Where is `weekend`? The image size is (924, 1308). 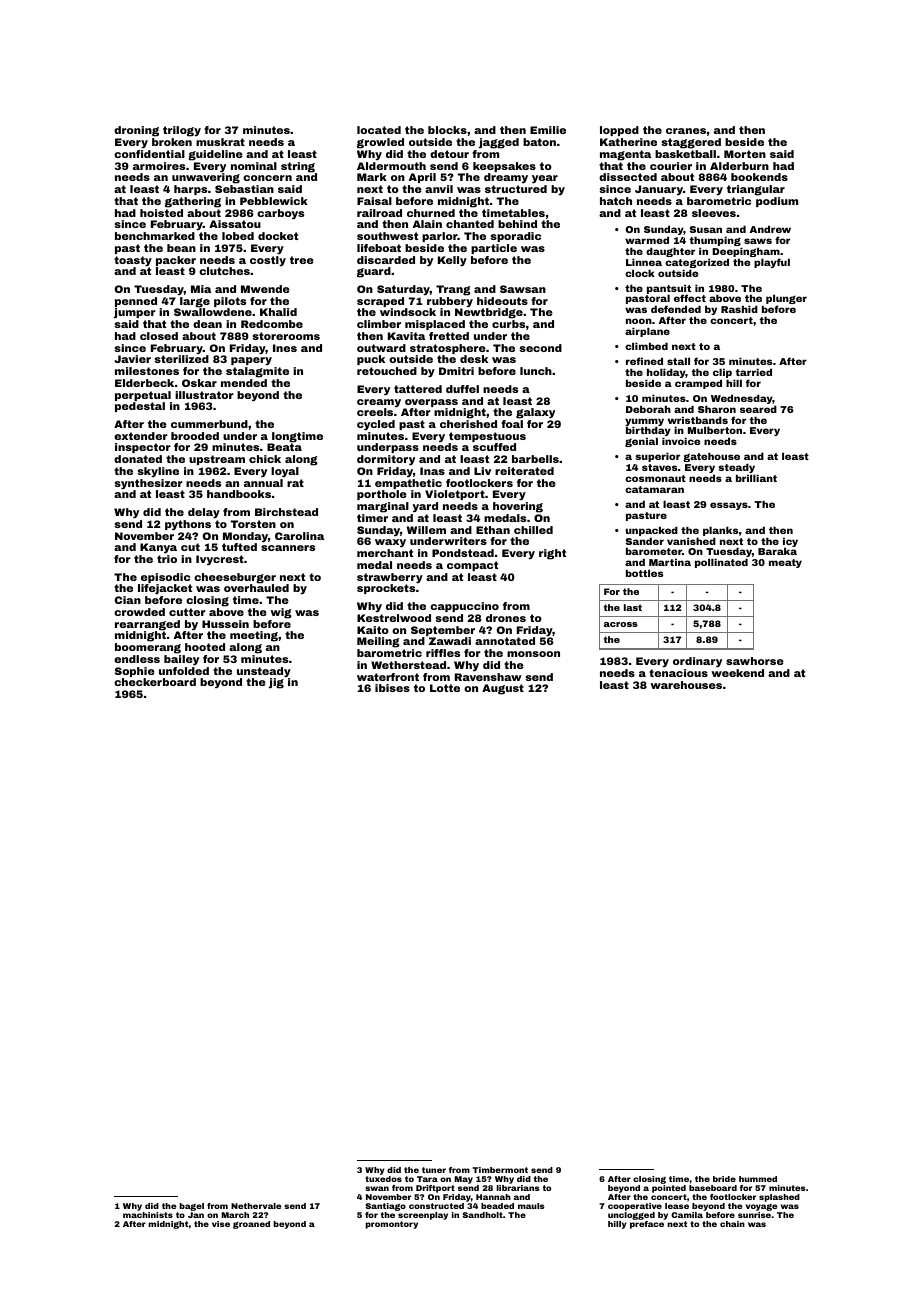
weekend is located at coordinates (737, 673).
